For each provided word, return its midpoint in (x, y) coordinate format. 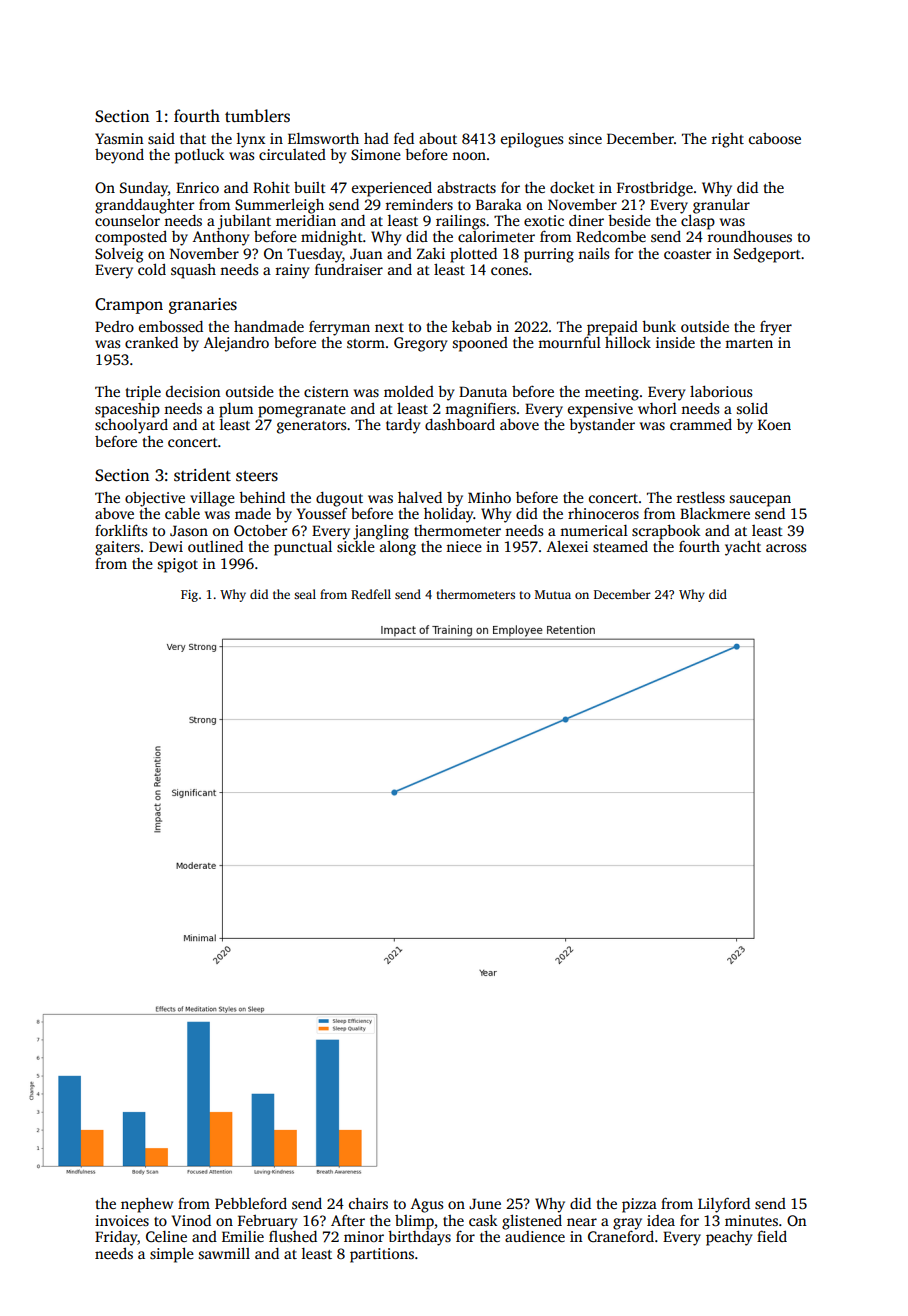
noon (469, 156)
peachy (729, 1238)
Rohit (271, 187)
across (786, 548)
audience (535, 1236)
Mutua (553, 594)
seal (305, 594)
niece (464, 546)
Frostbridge (655, 189)
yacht (743, 548)
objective (155, 499)
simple (172, 1255)
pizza (639, 1205)
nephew (147, 1205)
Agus (427, 1205)
